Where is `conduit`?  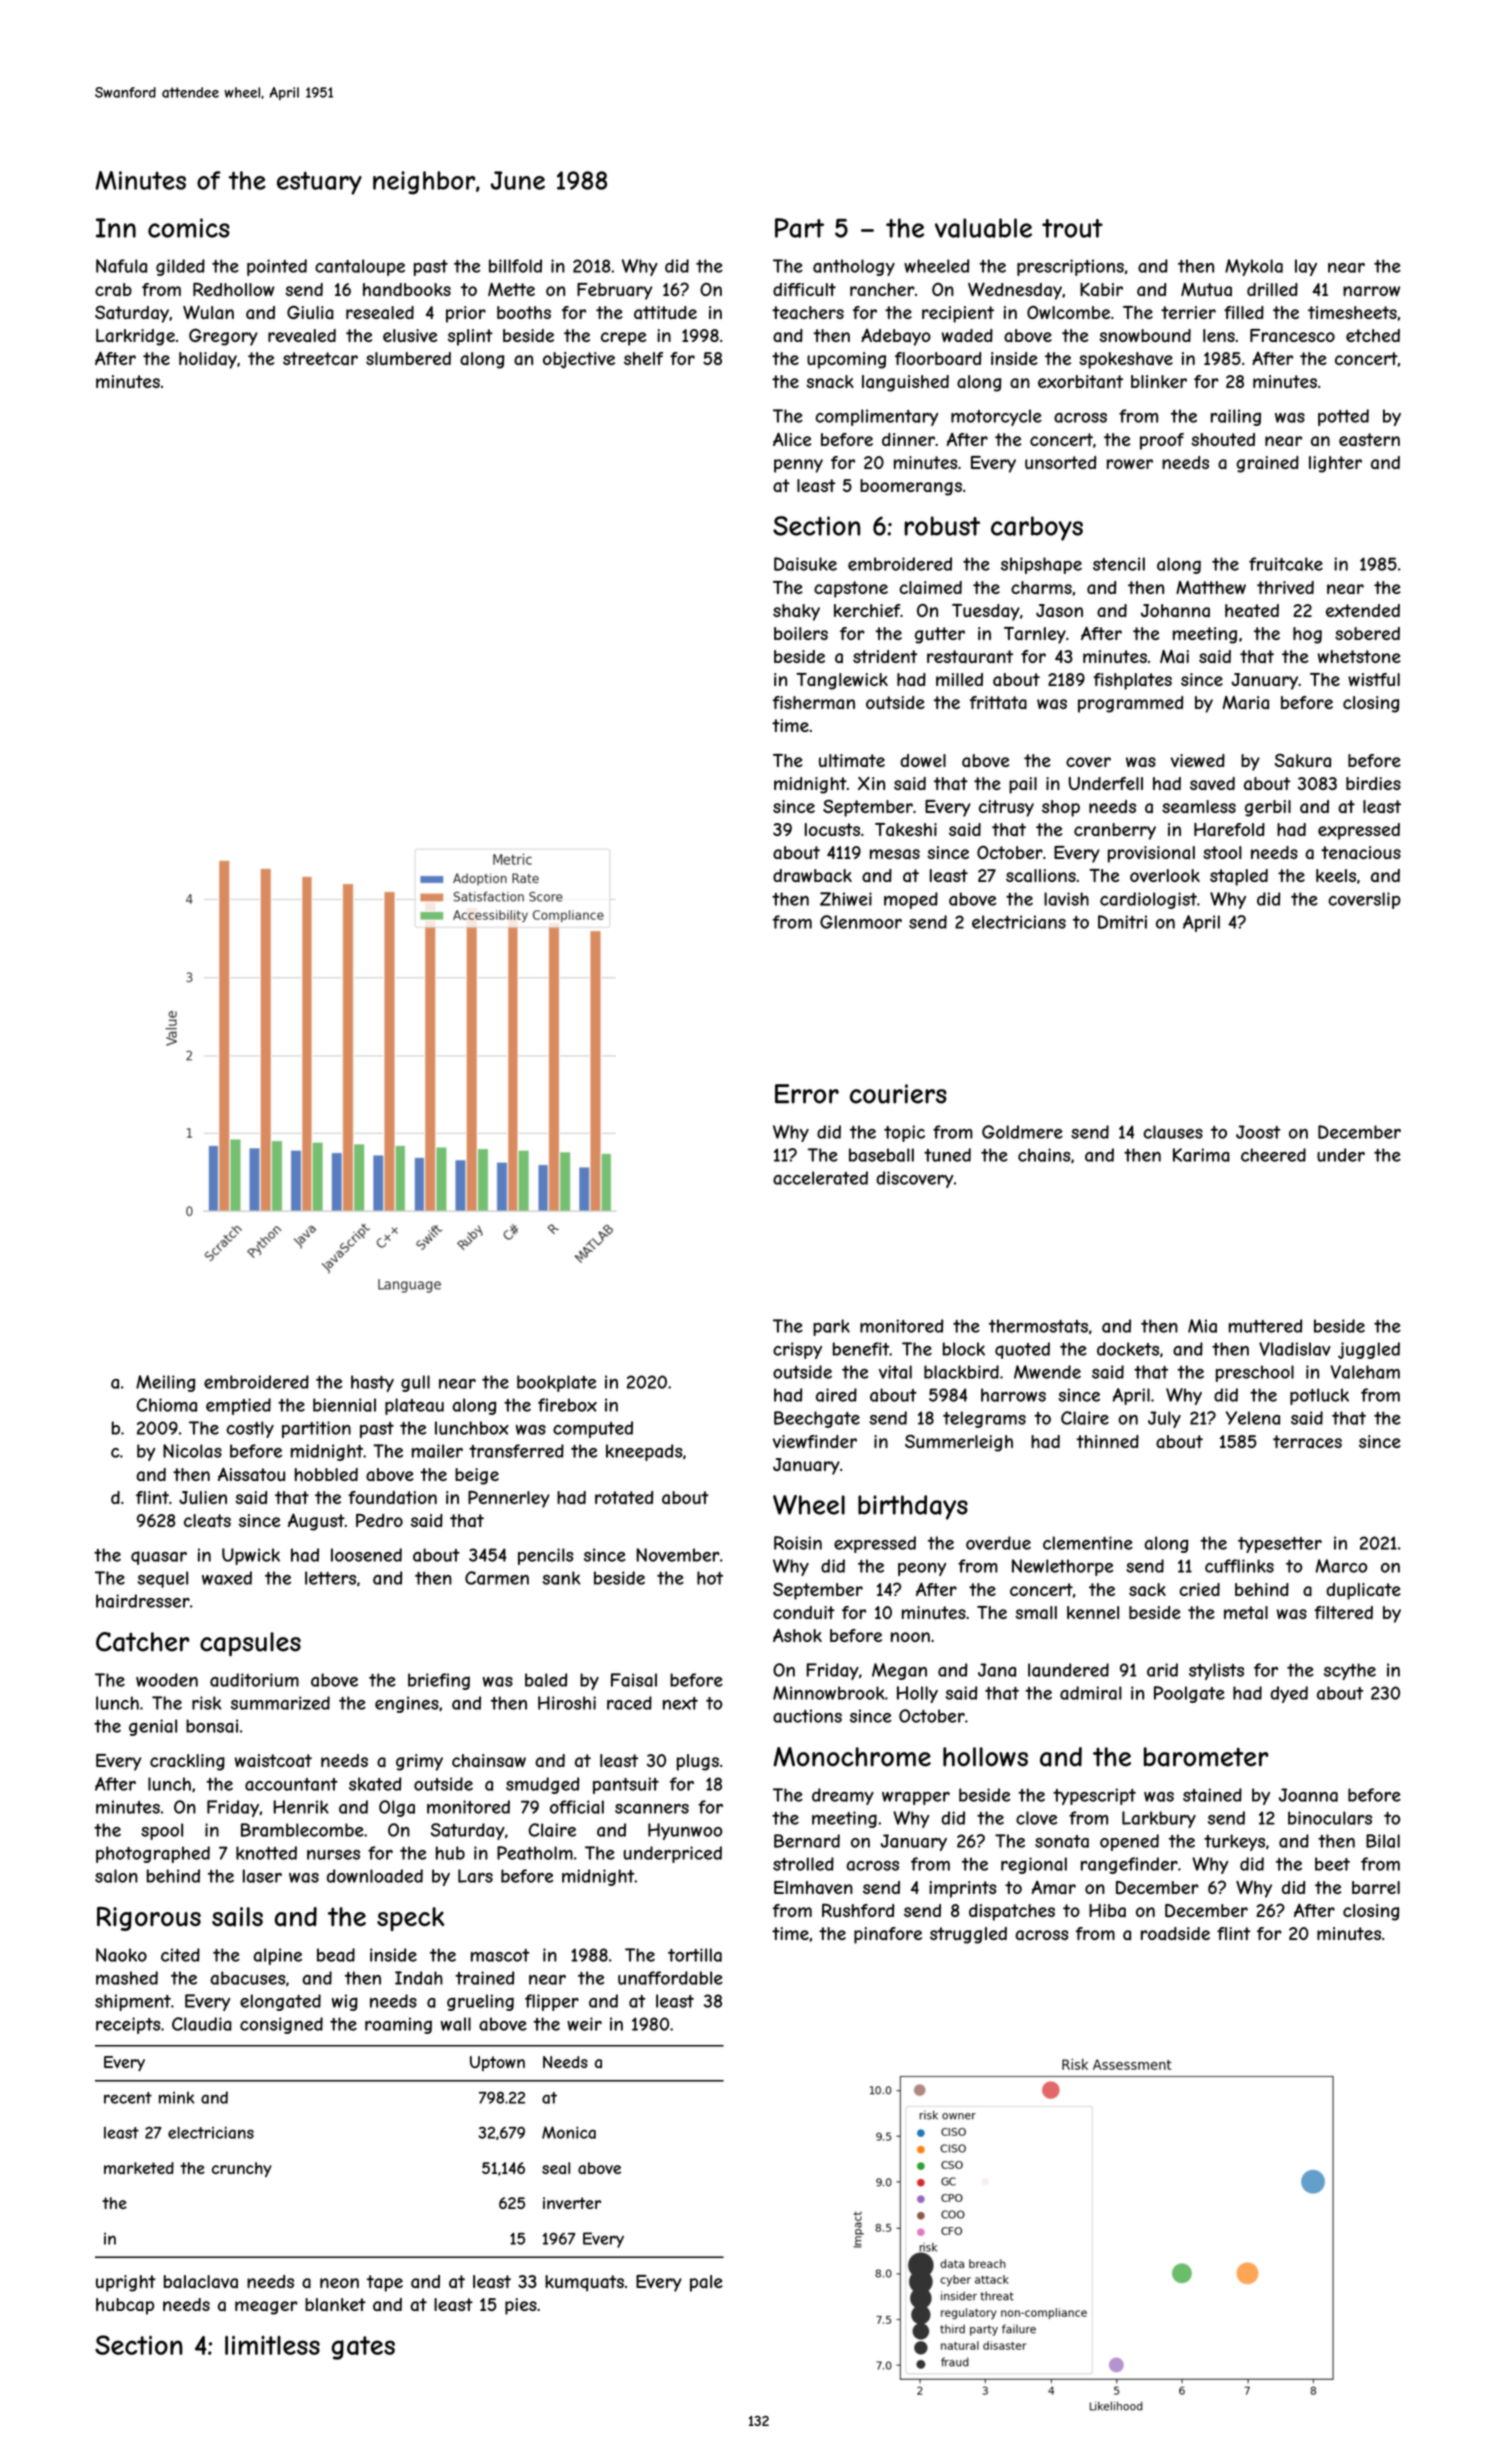
conduit is located at coordinates (804, 1612).
